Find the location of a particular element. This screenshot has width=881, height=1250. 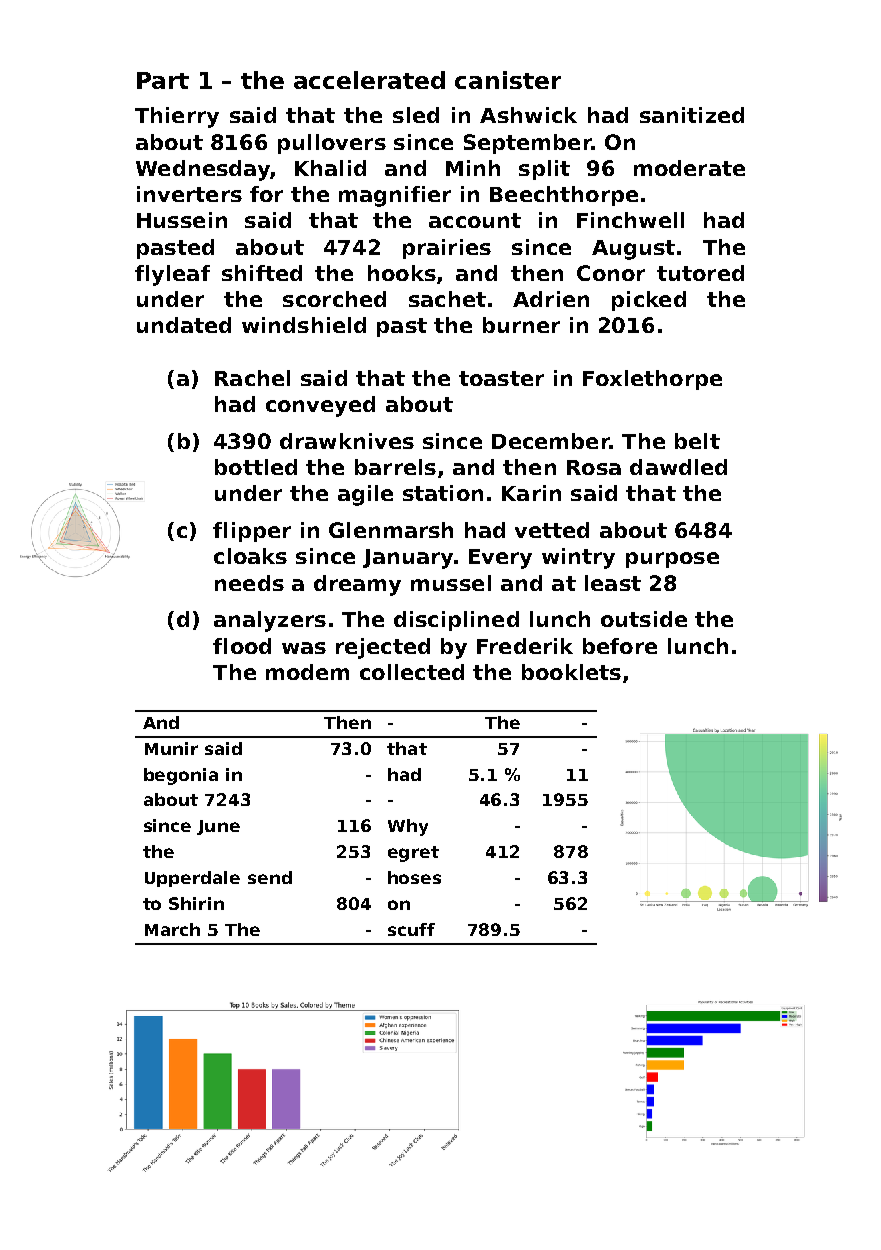

Glenmarsh is located at coordinates (391, 530).
